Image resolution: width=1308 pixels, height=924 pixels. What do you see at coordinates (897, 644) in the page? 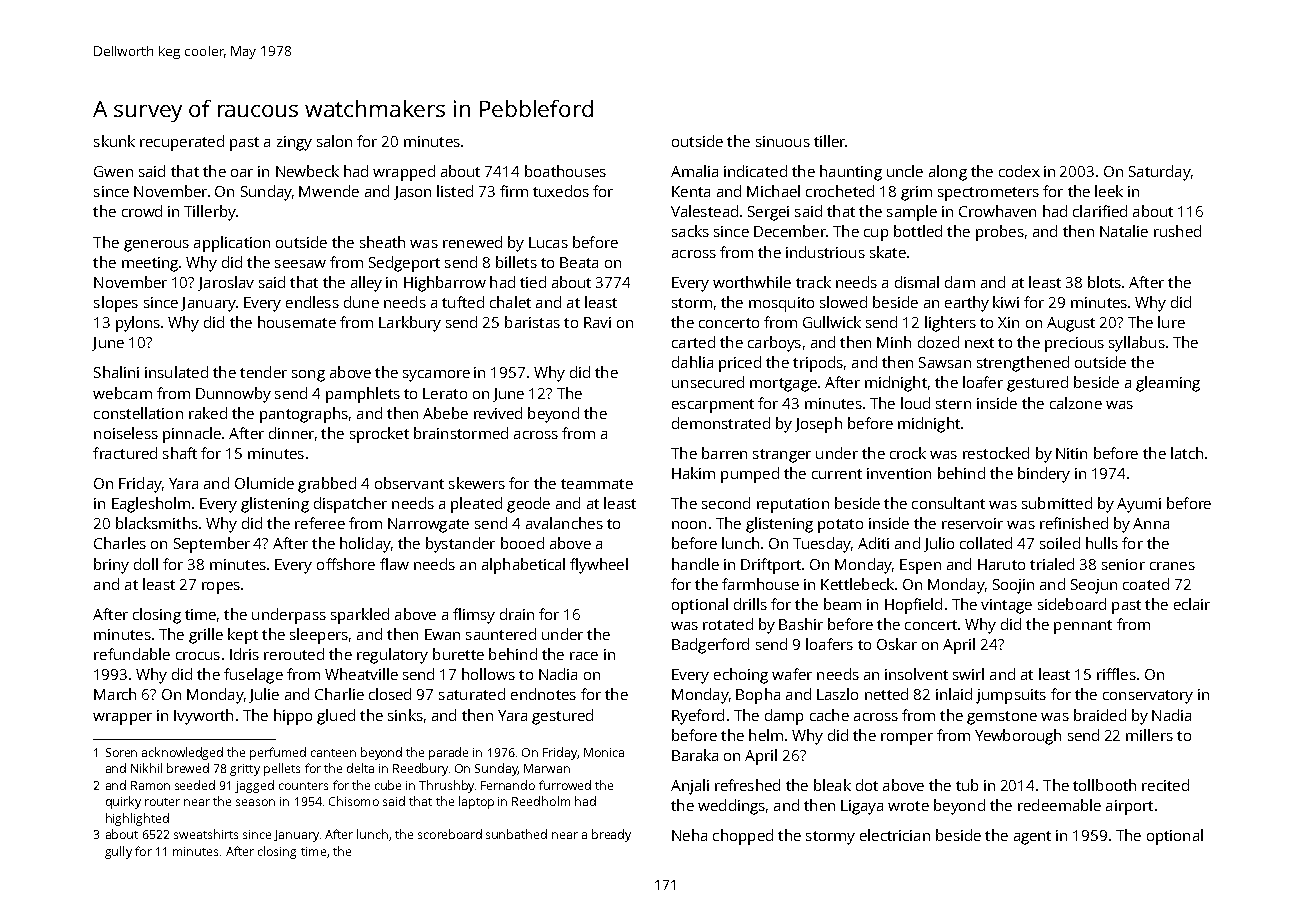
I see `Oskar` at bounding box center [897, 644].
